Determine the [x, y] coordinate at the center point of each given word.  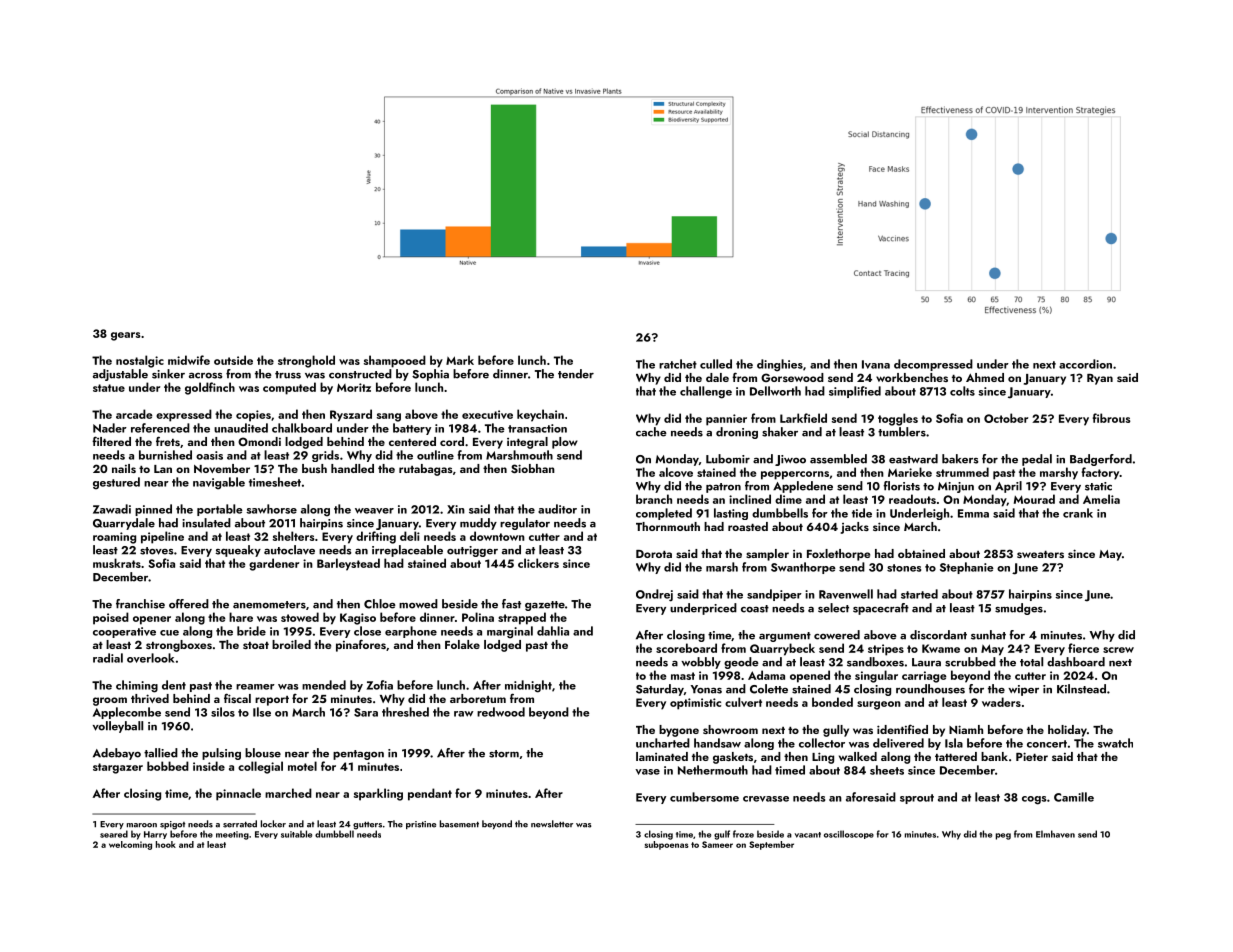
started [919, 594]
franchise [140, 604]
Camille [1074, 797]
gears [126, 336]
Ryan [1100, 379]
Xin [456, 509]
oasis [209, 455]
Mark [460, 360]
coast [755, 609]
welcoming [130, 845]
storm [504, 754]
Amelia [1101, 499]
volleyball [118, 727]
